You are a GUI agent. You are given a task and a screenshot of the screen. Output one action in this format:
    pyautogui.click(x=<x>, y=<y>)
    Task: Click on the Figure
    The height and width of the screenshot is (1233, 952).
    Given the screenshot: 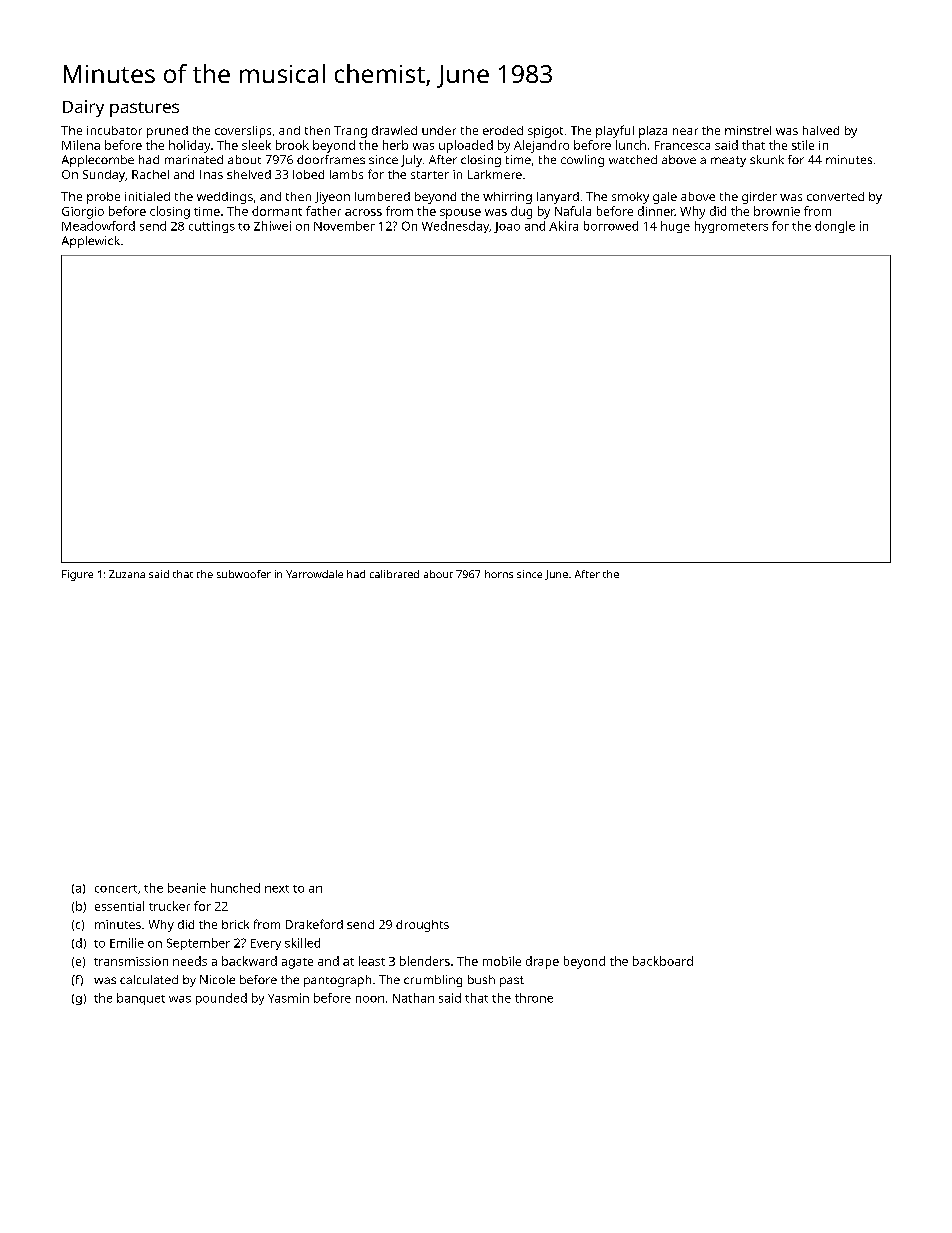 What is the action you would take?
    pyautogui.click(x=77, y=575)
